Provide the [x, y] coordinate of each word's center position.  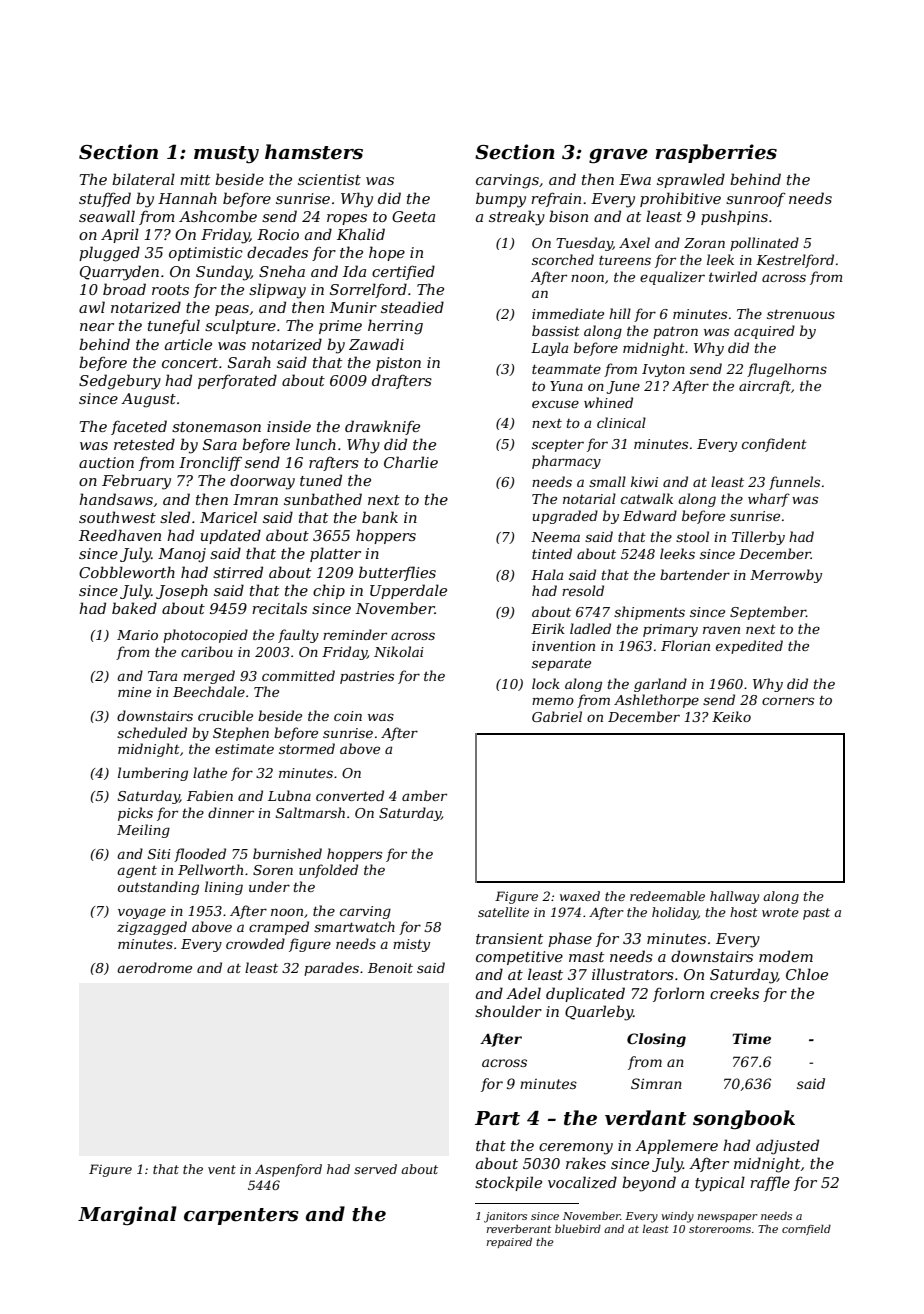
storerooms [720, 1229]
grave [618, 156]
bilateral [143, 179]
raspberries [716, 153]
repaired [509, 1243]
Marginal [127, 1216]
